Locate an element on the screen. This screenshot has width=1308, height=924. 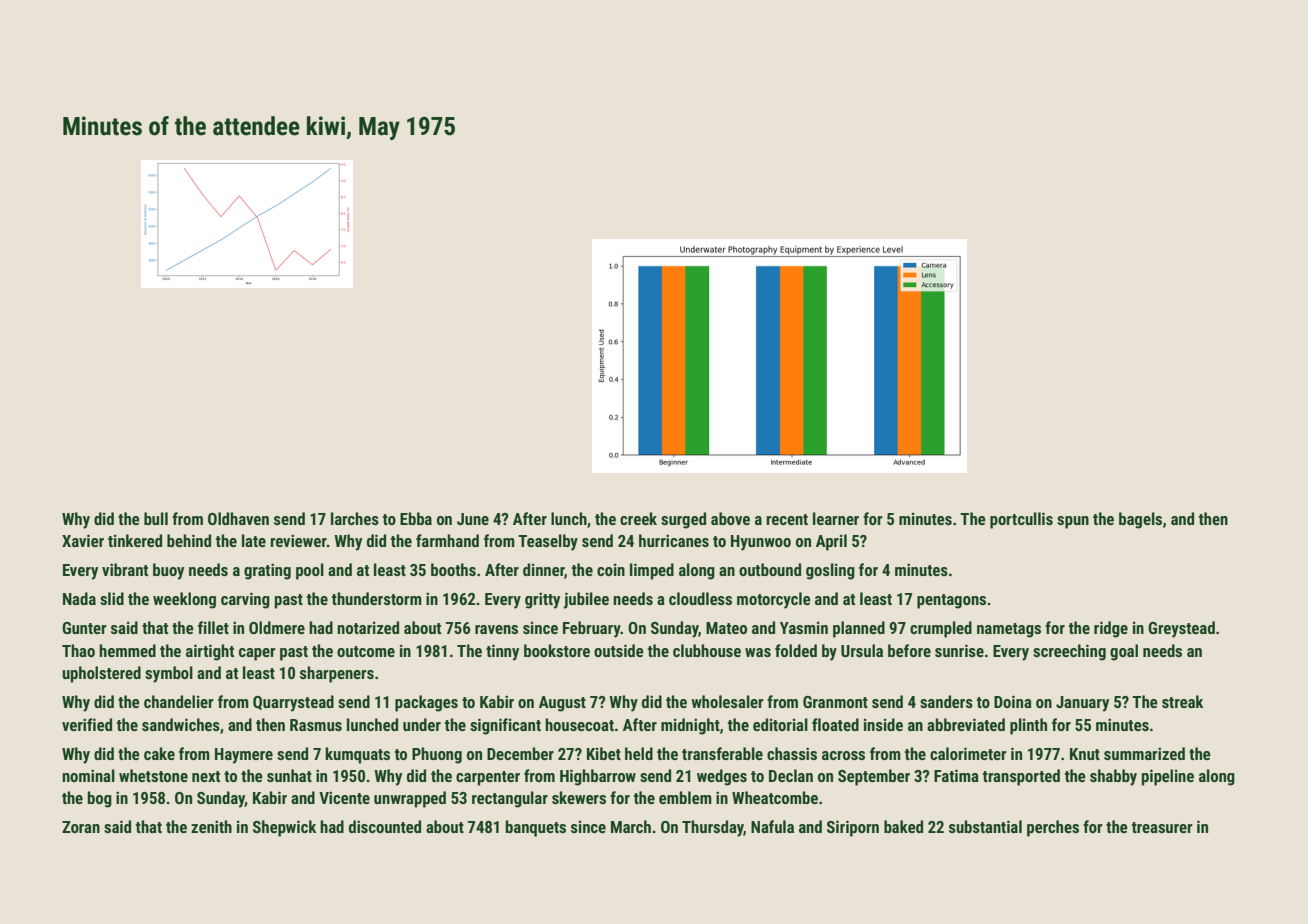
bookstore is located at coordinates (557, 650).
